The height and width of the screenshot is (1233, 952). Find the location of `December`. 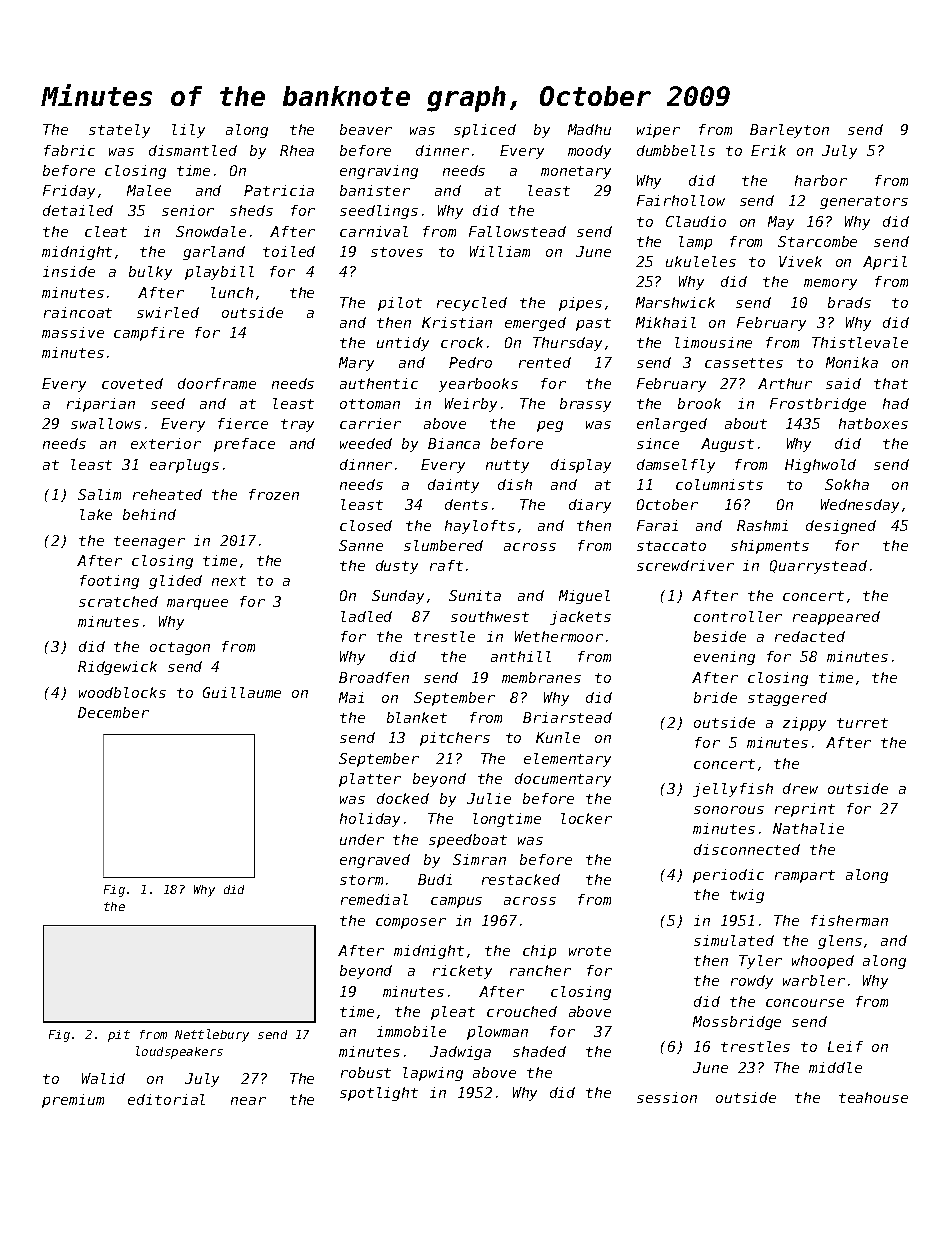

December is located at coordinates (113, 712).
